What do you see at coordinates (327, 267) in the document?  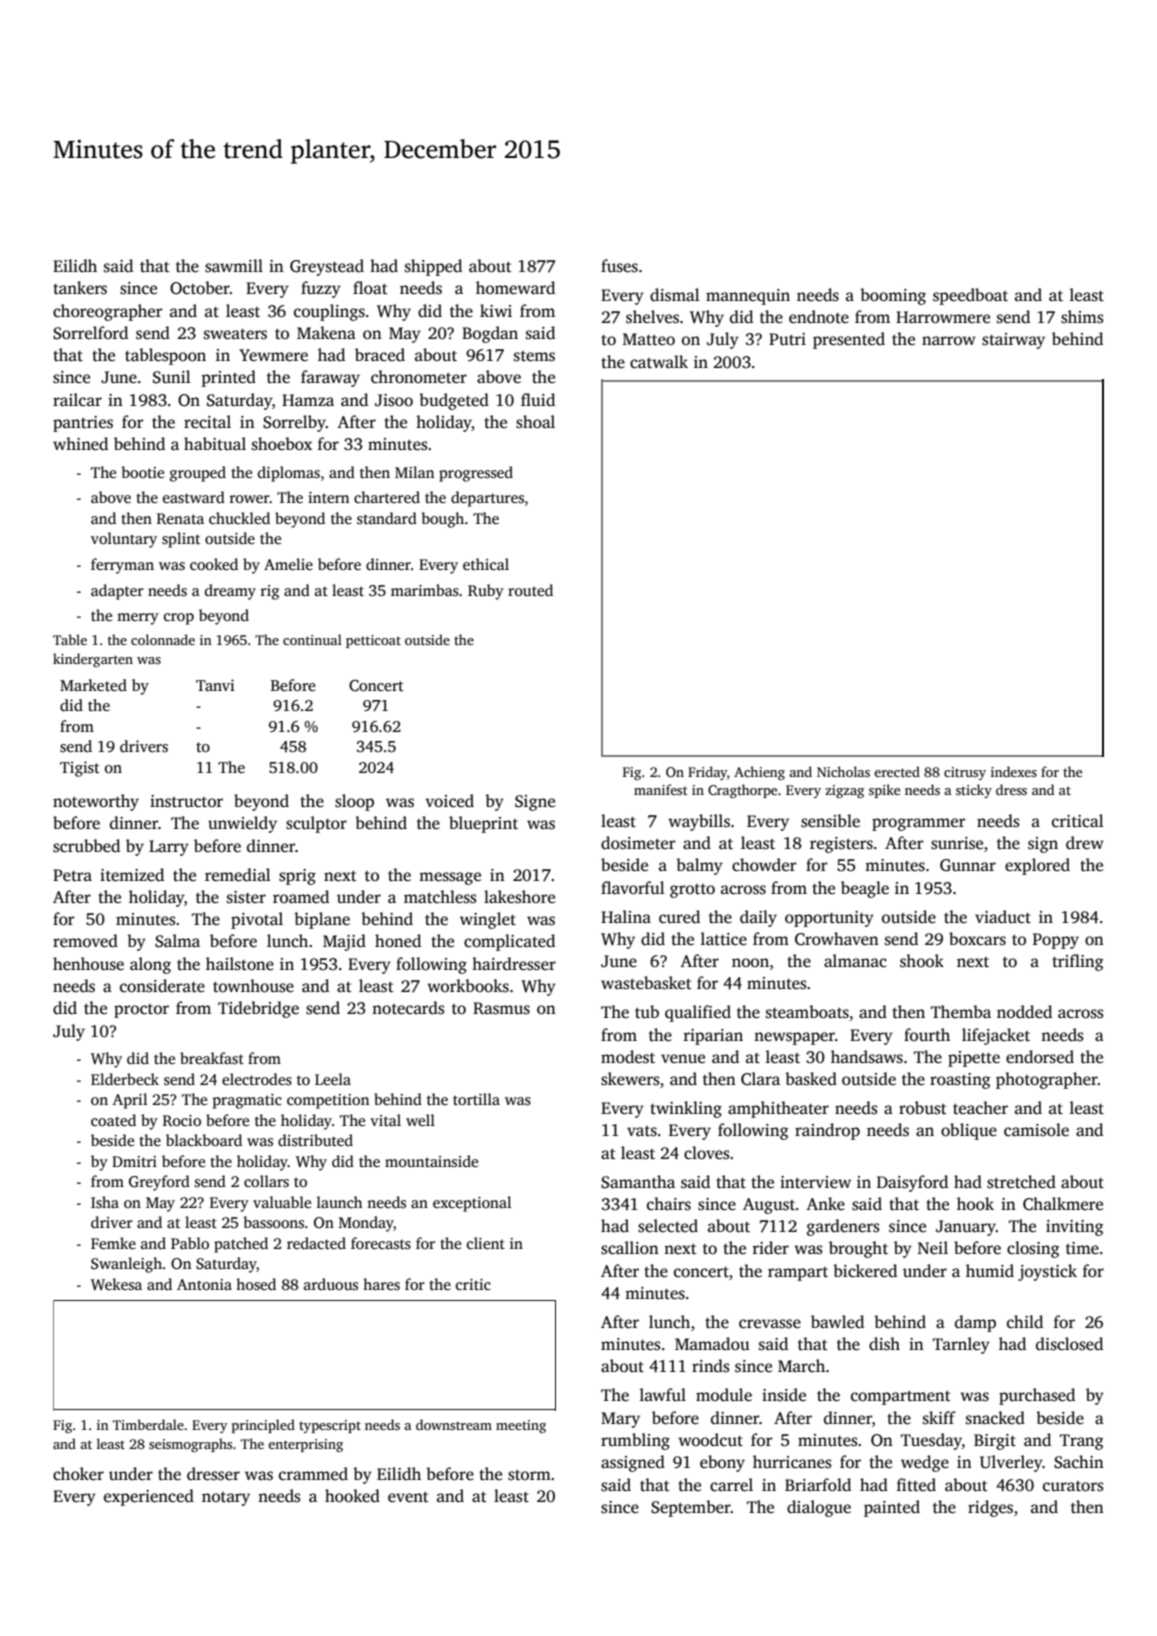 I see `Greystead` at bounding box center [327, 267].
